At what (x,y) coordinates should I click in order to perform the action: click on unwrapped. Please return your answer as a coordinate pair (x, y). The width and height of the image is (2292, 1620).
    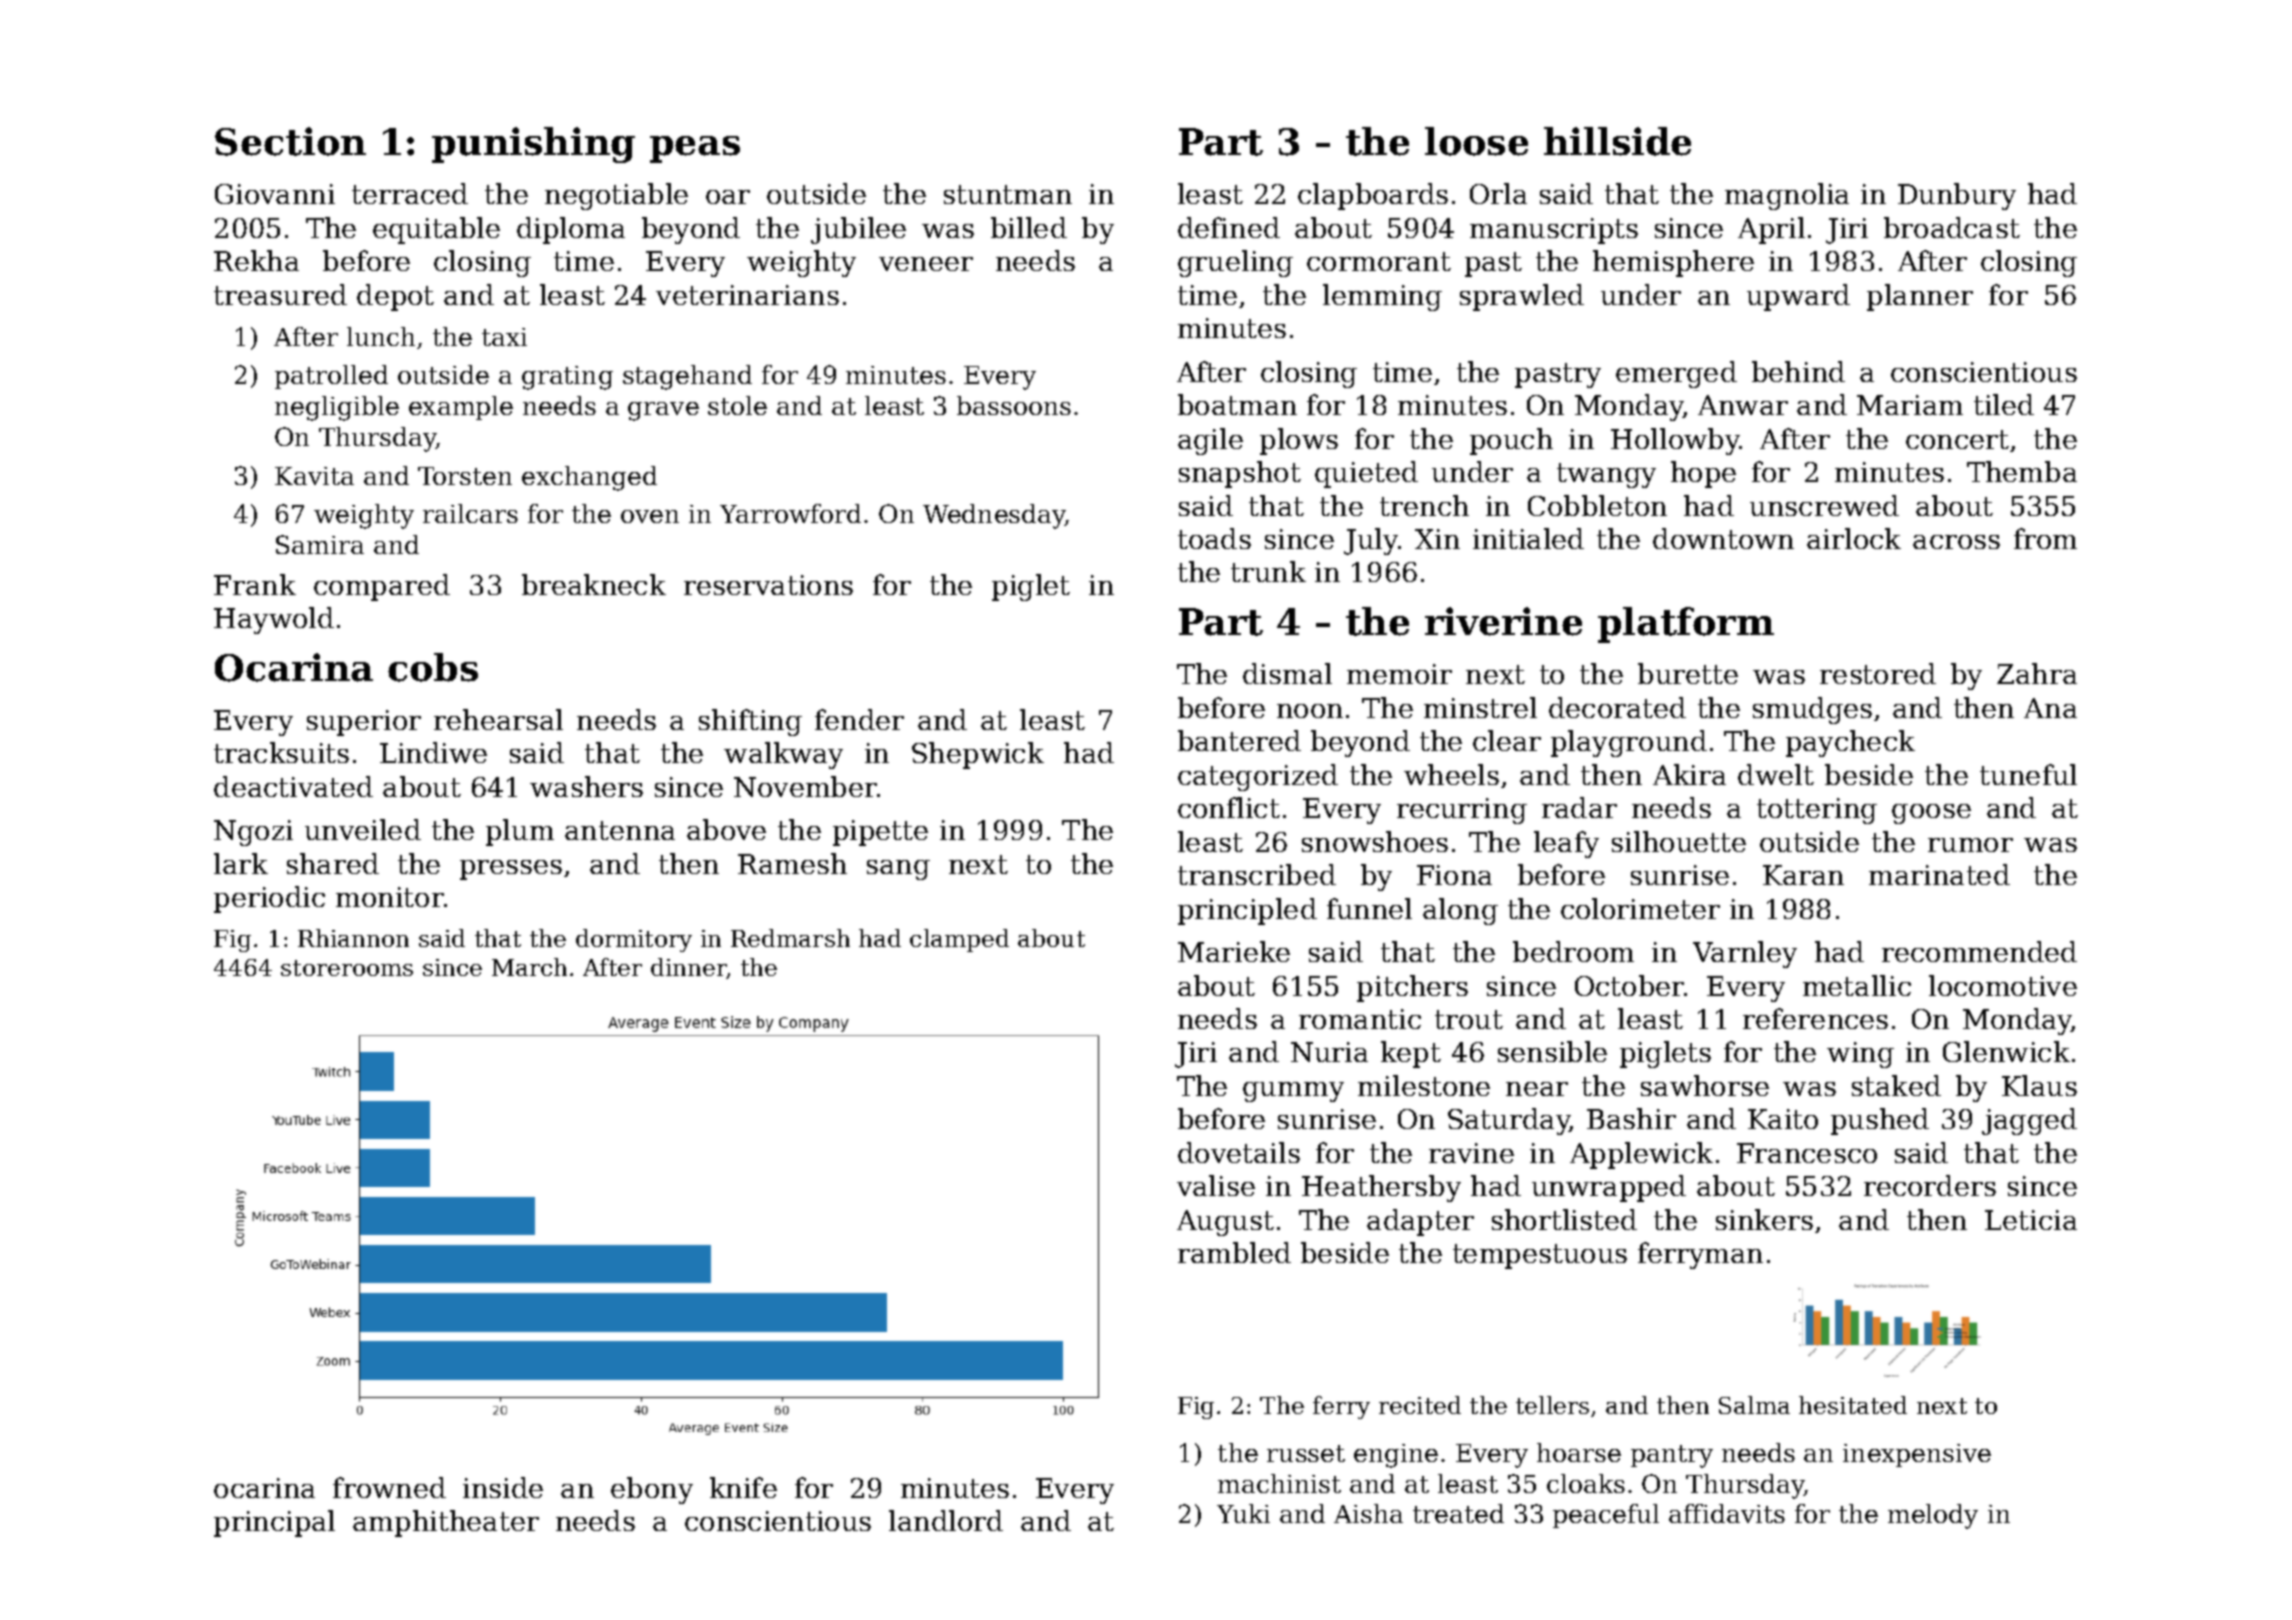
    Looking at the image, I should click on (1609, 1188).
